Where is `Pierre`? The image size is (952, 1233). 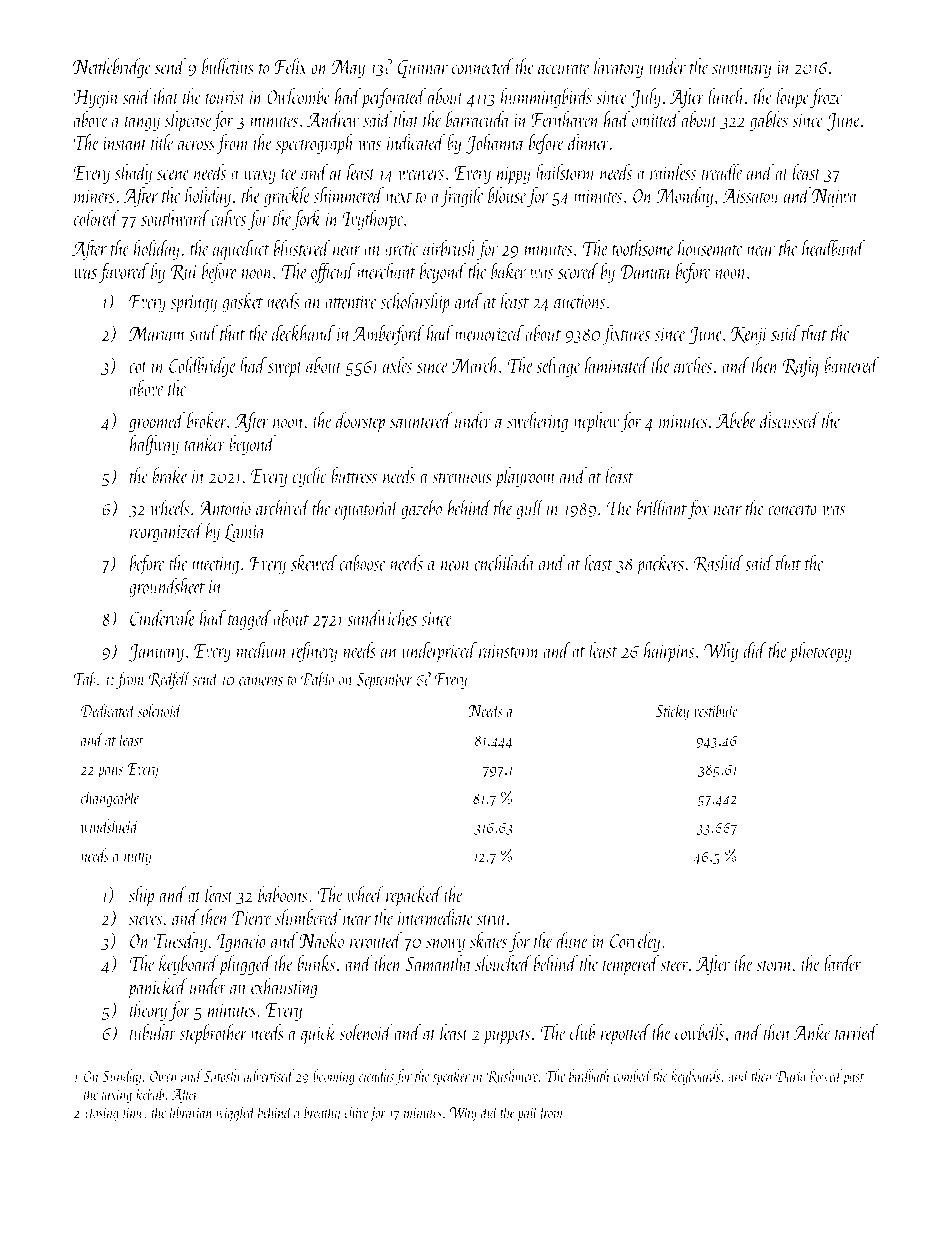 Pierre is located at coordinates (252, 918).
